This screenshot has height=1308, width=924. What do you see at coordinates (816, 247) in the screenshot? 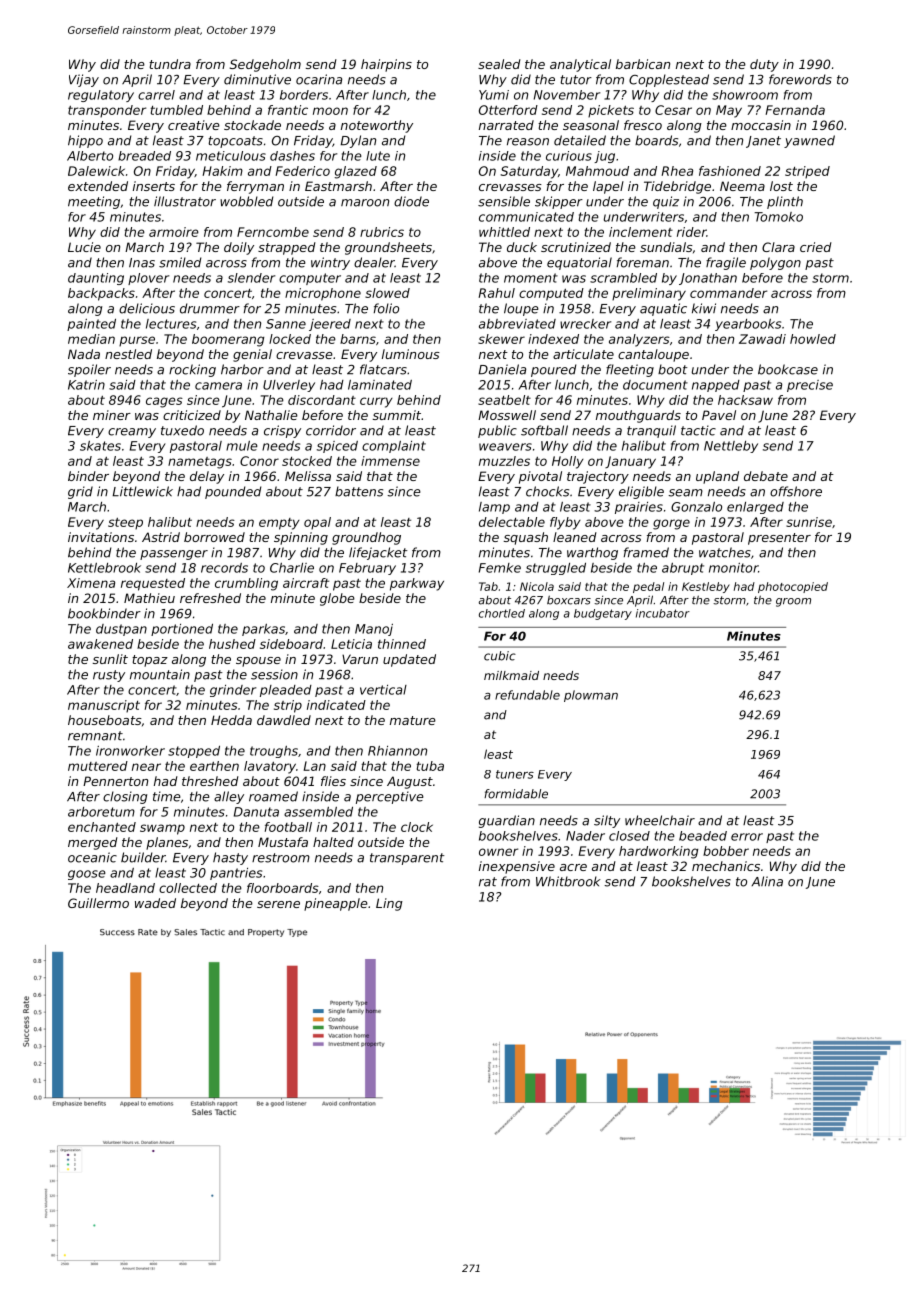
I see `cried` at bounding box center [816, 247].
